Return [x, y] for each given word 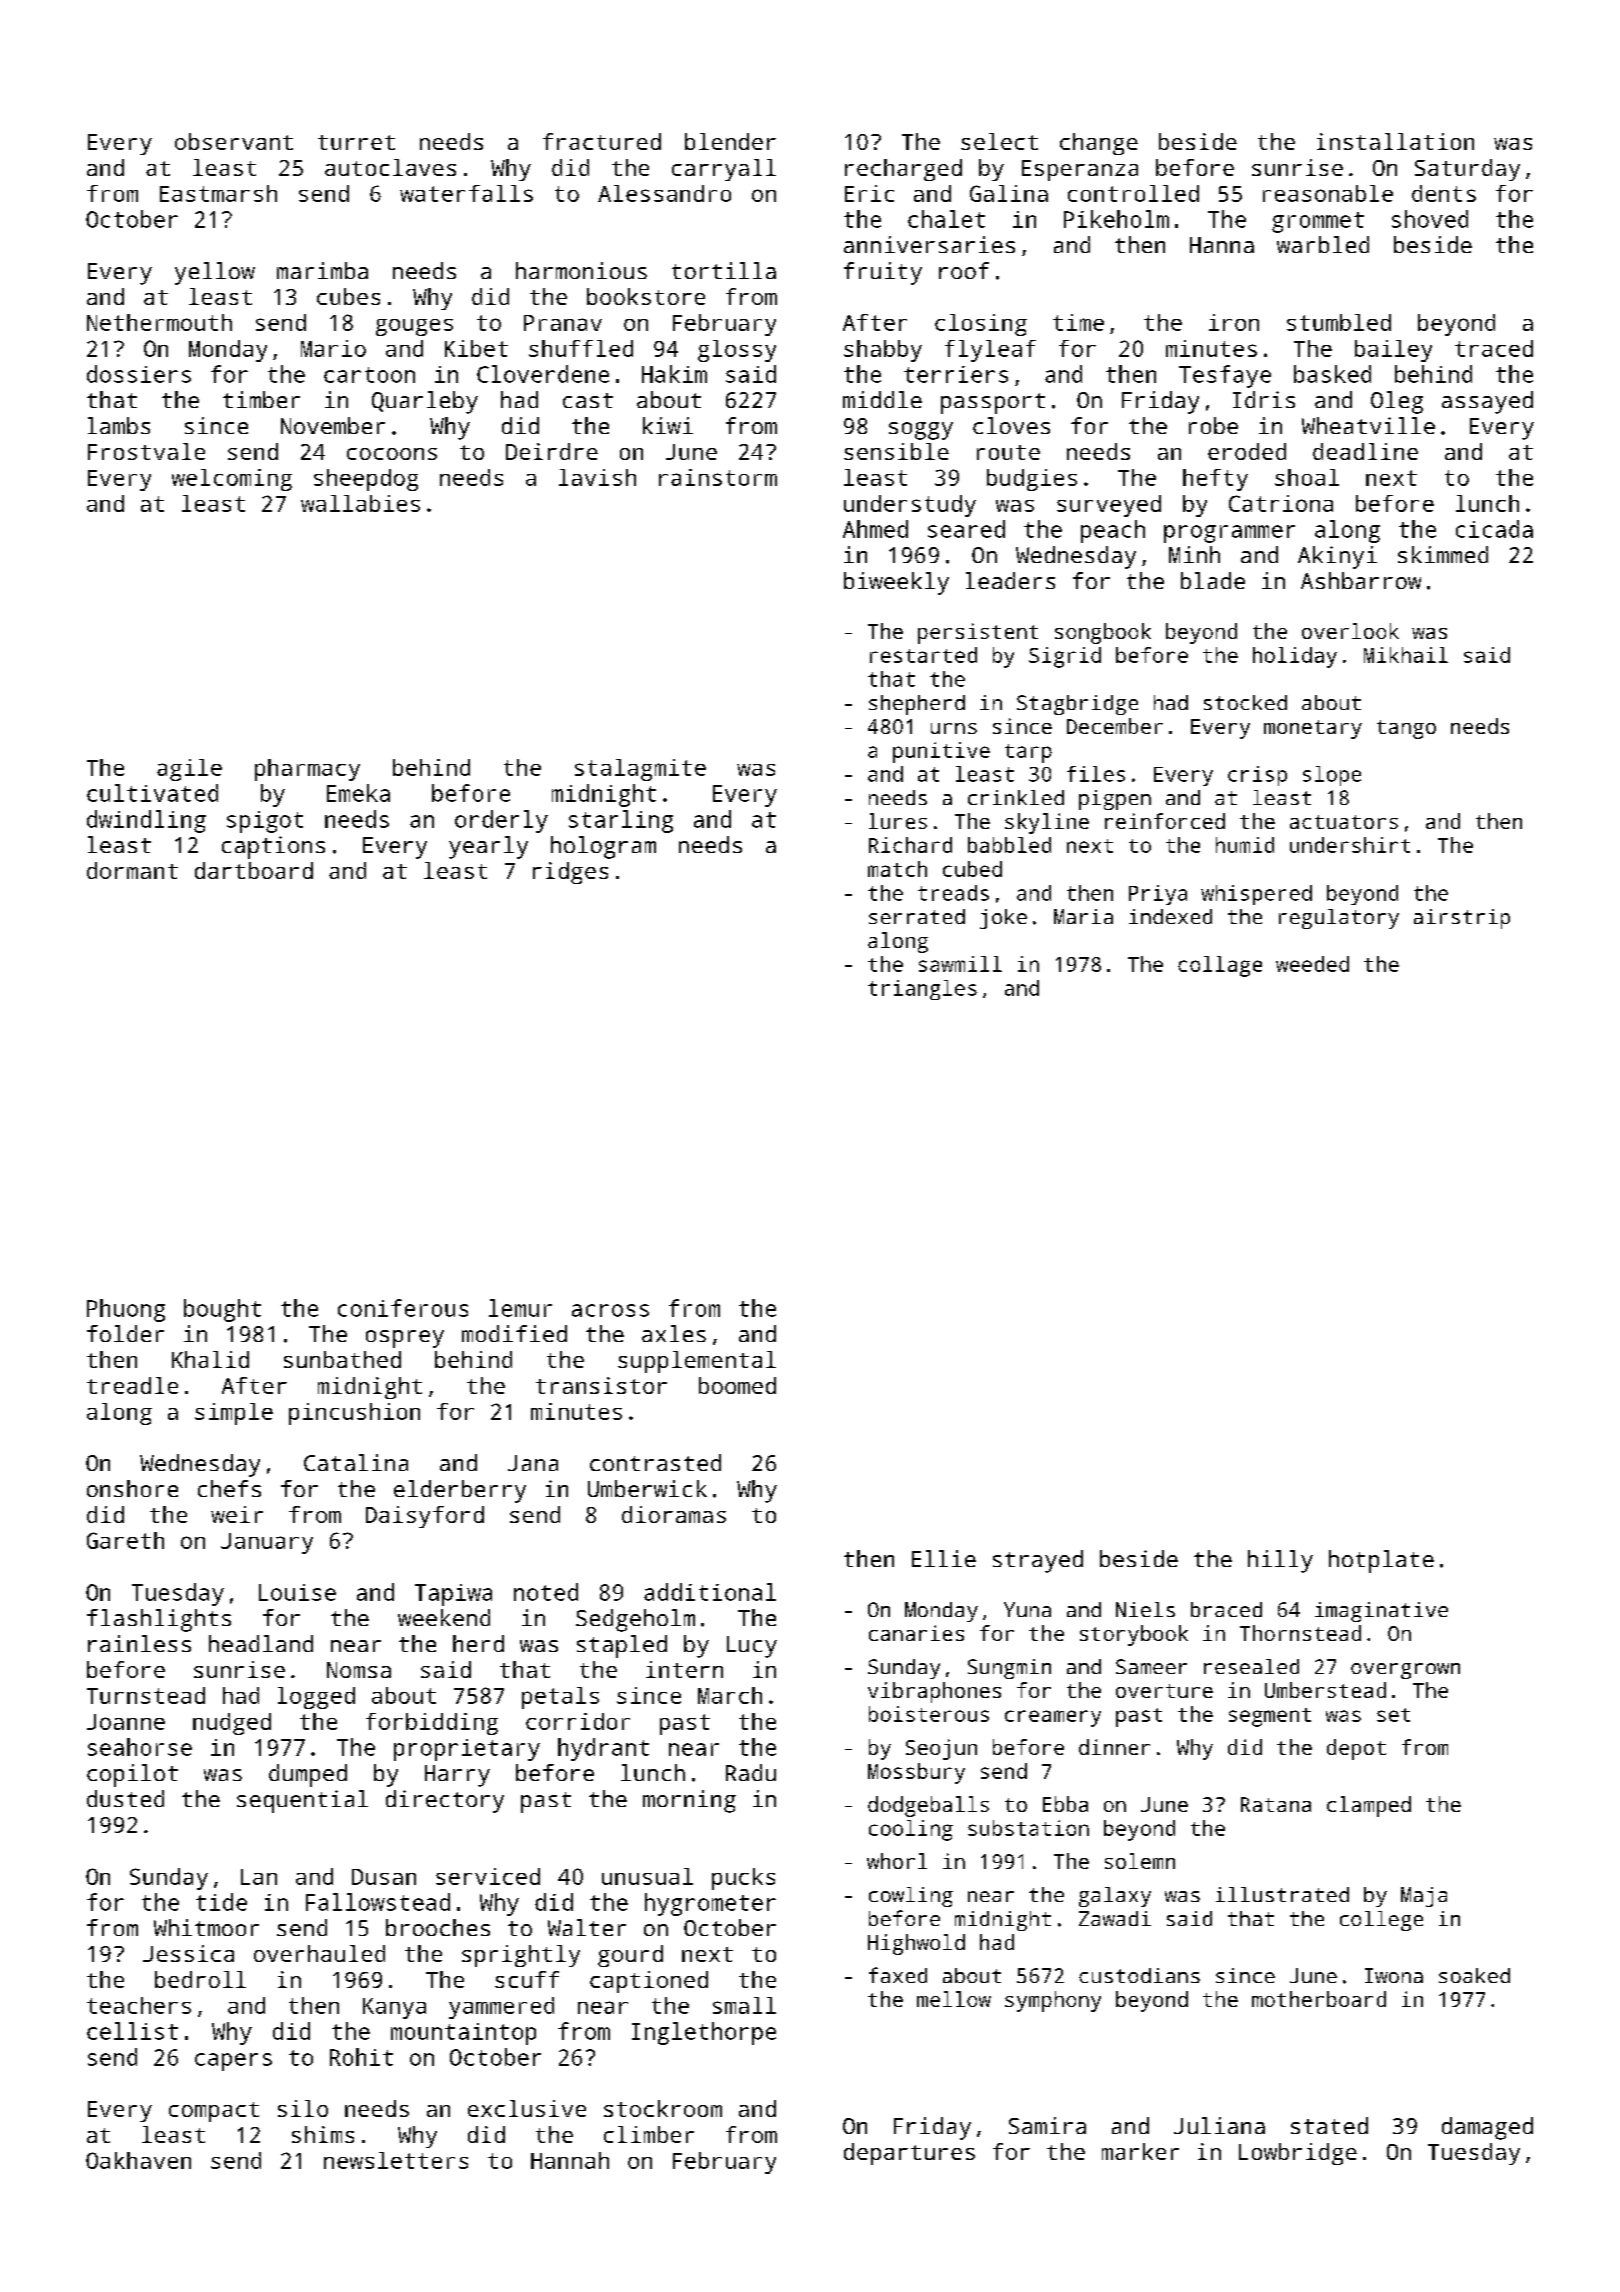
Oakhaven [138, 2160]
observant [234, 141]
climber [649, 2134]
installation [1395, 141]
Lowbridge [1298, 2154]
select [999, 141]
